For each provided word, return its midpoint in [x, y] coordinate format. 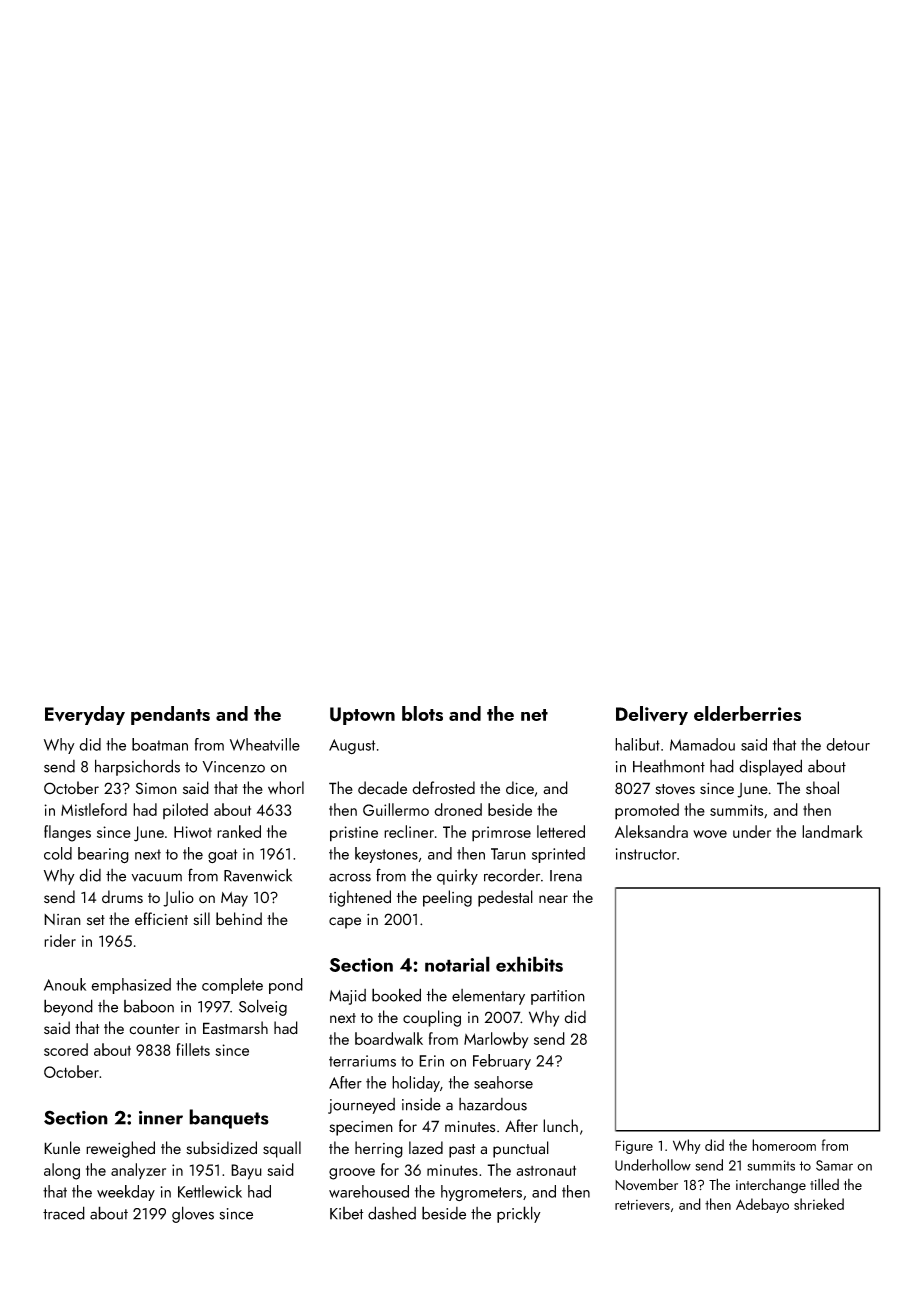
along [62, 1171]
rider [60, 940]
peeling [447, 898]
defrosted [443, 788]
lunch [560, 1126]
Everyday [85, 715]
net [534, 715]
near [553, 899]
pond [286, 986]
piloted [185, 811]
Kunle [62, 1148]
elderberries [747, 713]
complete [232, 986]
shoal [822, 788]
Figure [634, 1147]
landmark [832, 831]
